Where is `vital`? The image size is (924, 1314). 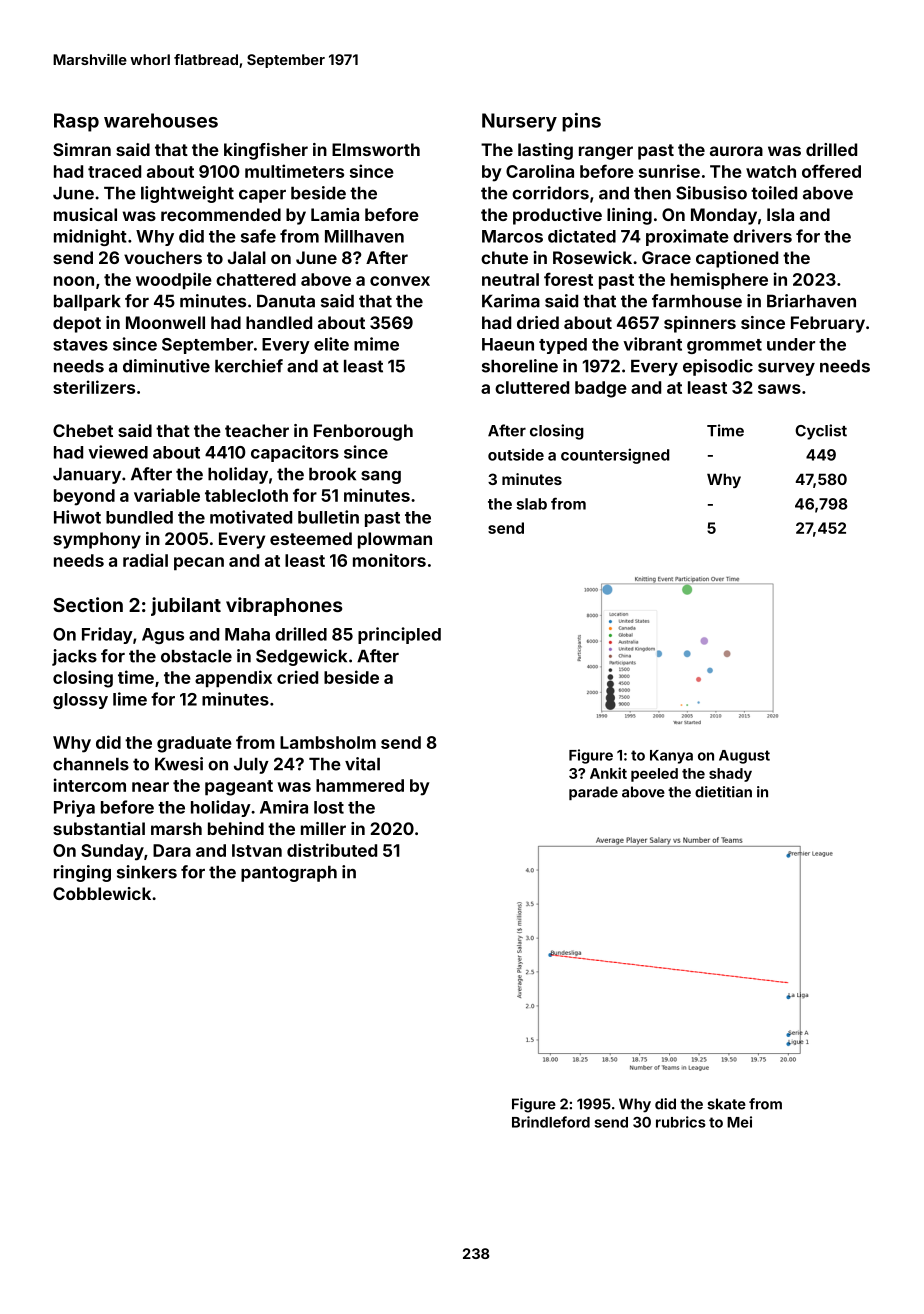
vital is located at coordinates (362, 764).
